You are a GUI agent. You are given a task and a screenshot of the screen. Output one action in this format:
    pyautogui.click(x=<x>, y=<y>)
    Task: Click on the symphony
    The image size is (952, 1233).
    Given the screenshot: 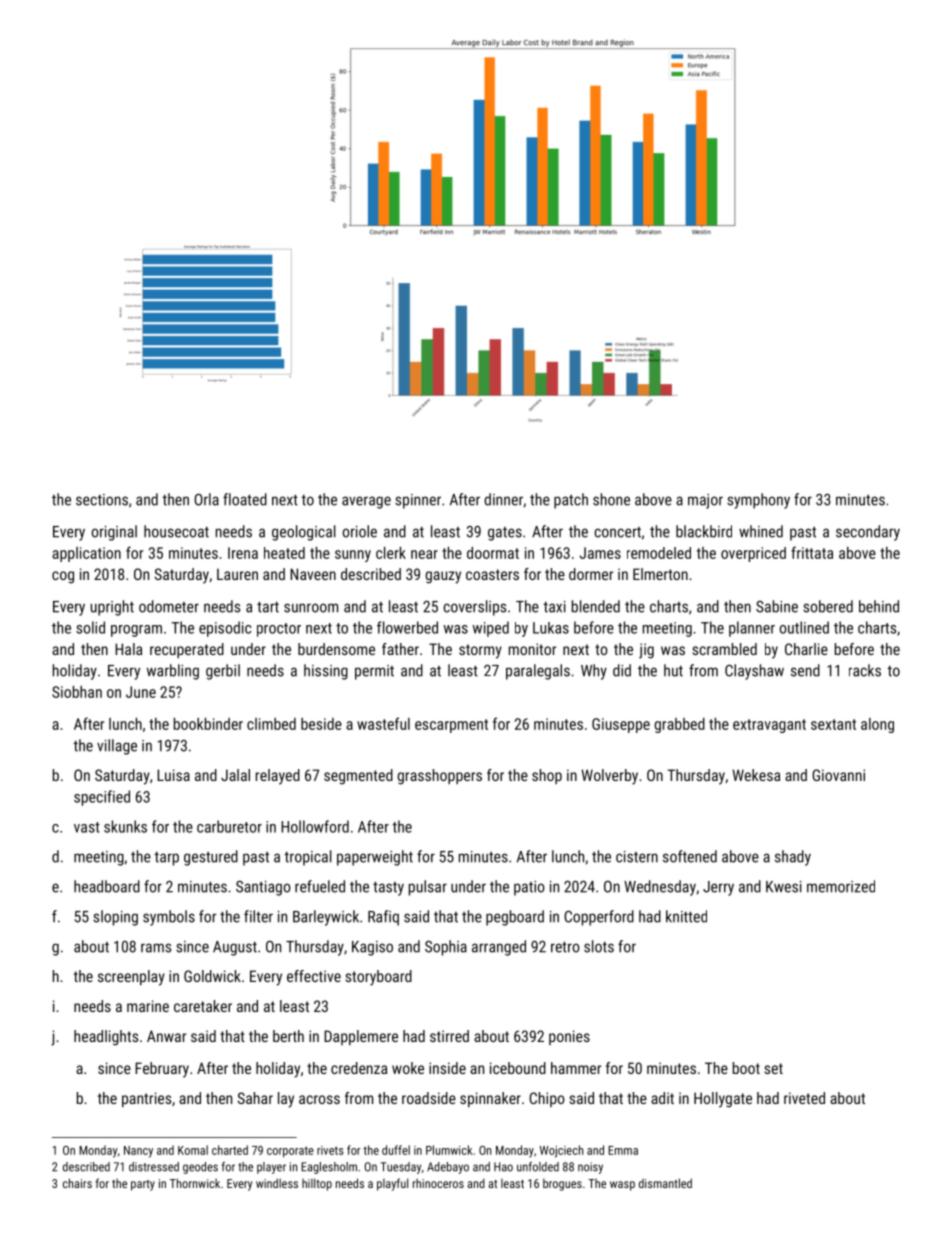 What is the action you would take?
    pyautogui.click(x=758, y=501)
